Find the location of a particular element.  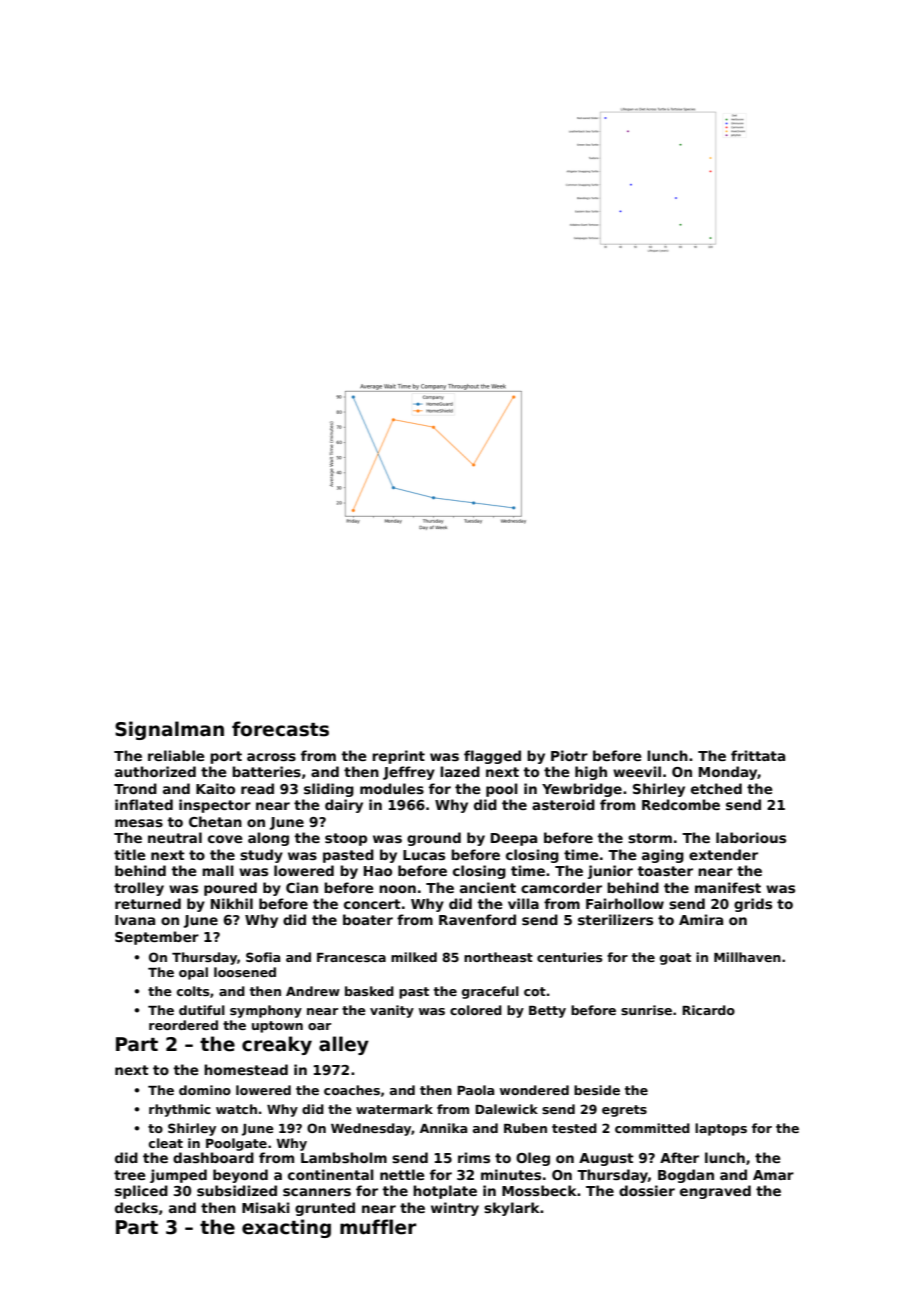

forecasts is located at coordinates (280, 729).
